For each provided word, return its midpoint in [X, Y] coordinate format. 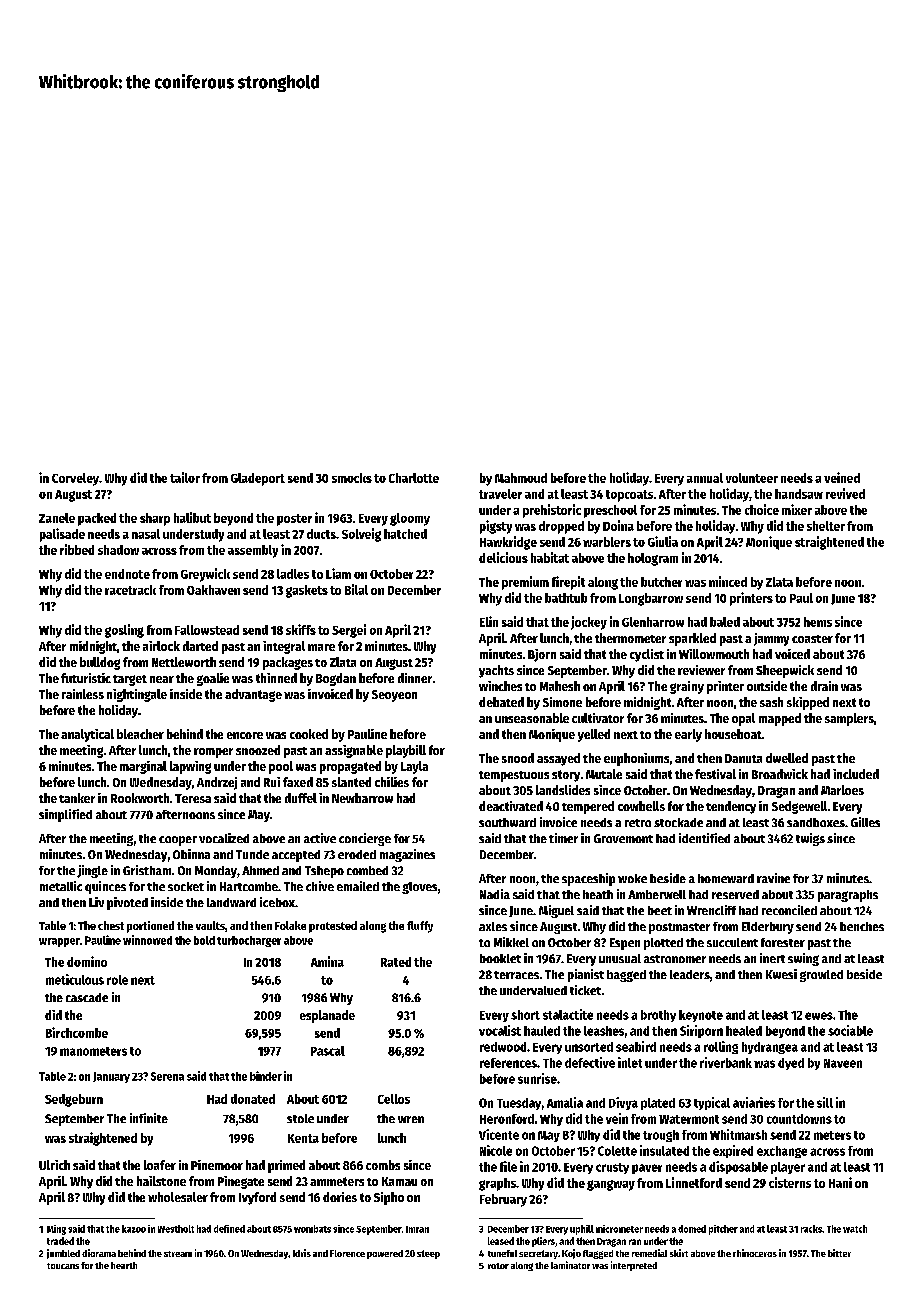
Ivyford [257, 1198]
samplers [849, 719]
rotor [498, 1266]
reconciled [789, 910]
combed [367, 870]
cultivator [598, 718]
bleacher [140, 734]
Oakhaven [213, 590]
